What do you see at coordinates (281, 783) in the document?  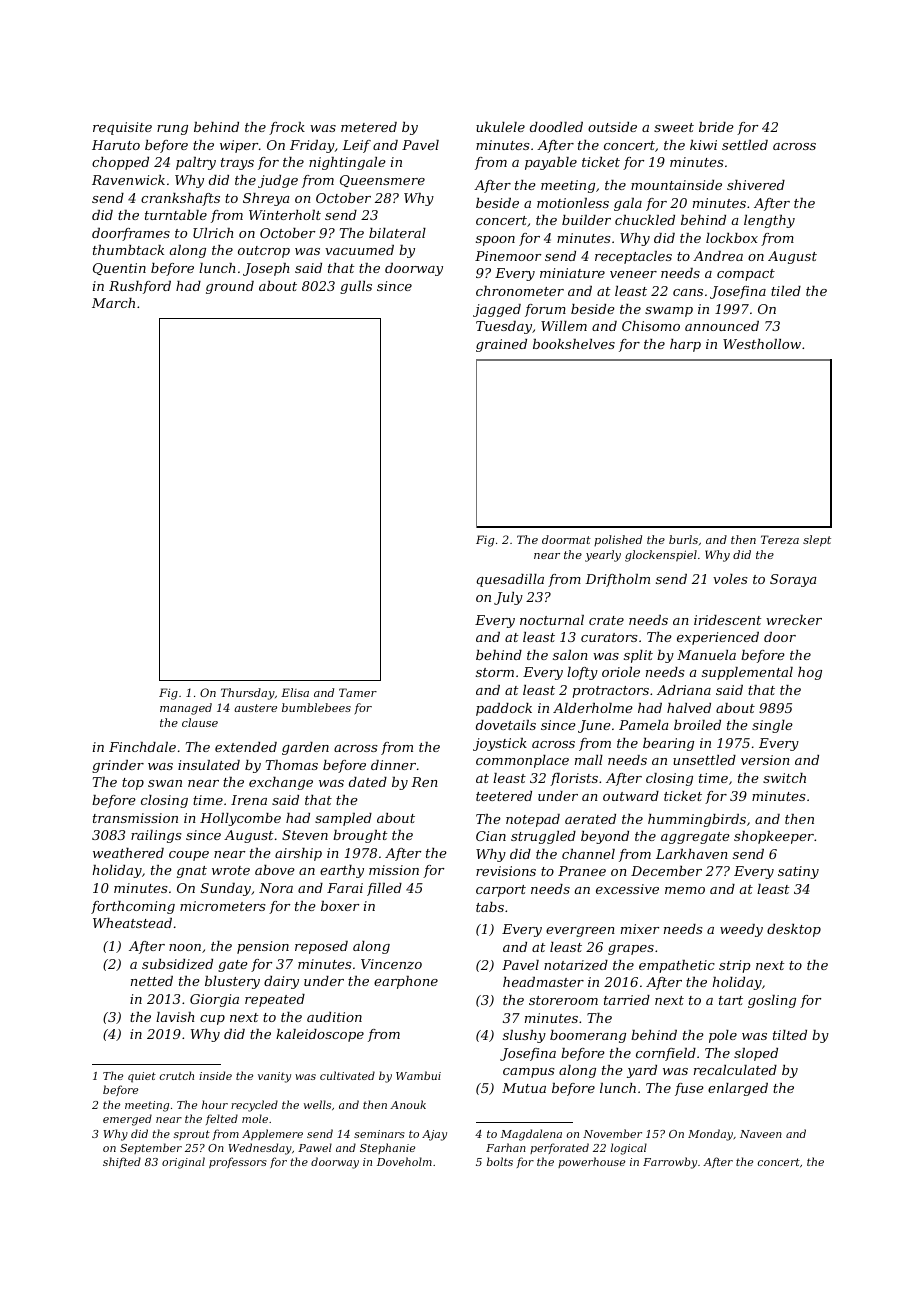 I see `exchange` at bounding box center [281, 783].
